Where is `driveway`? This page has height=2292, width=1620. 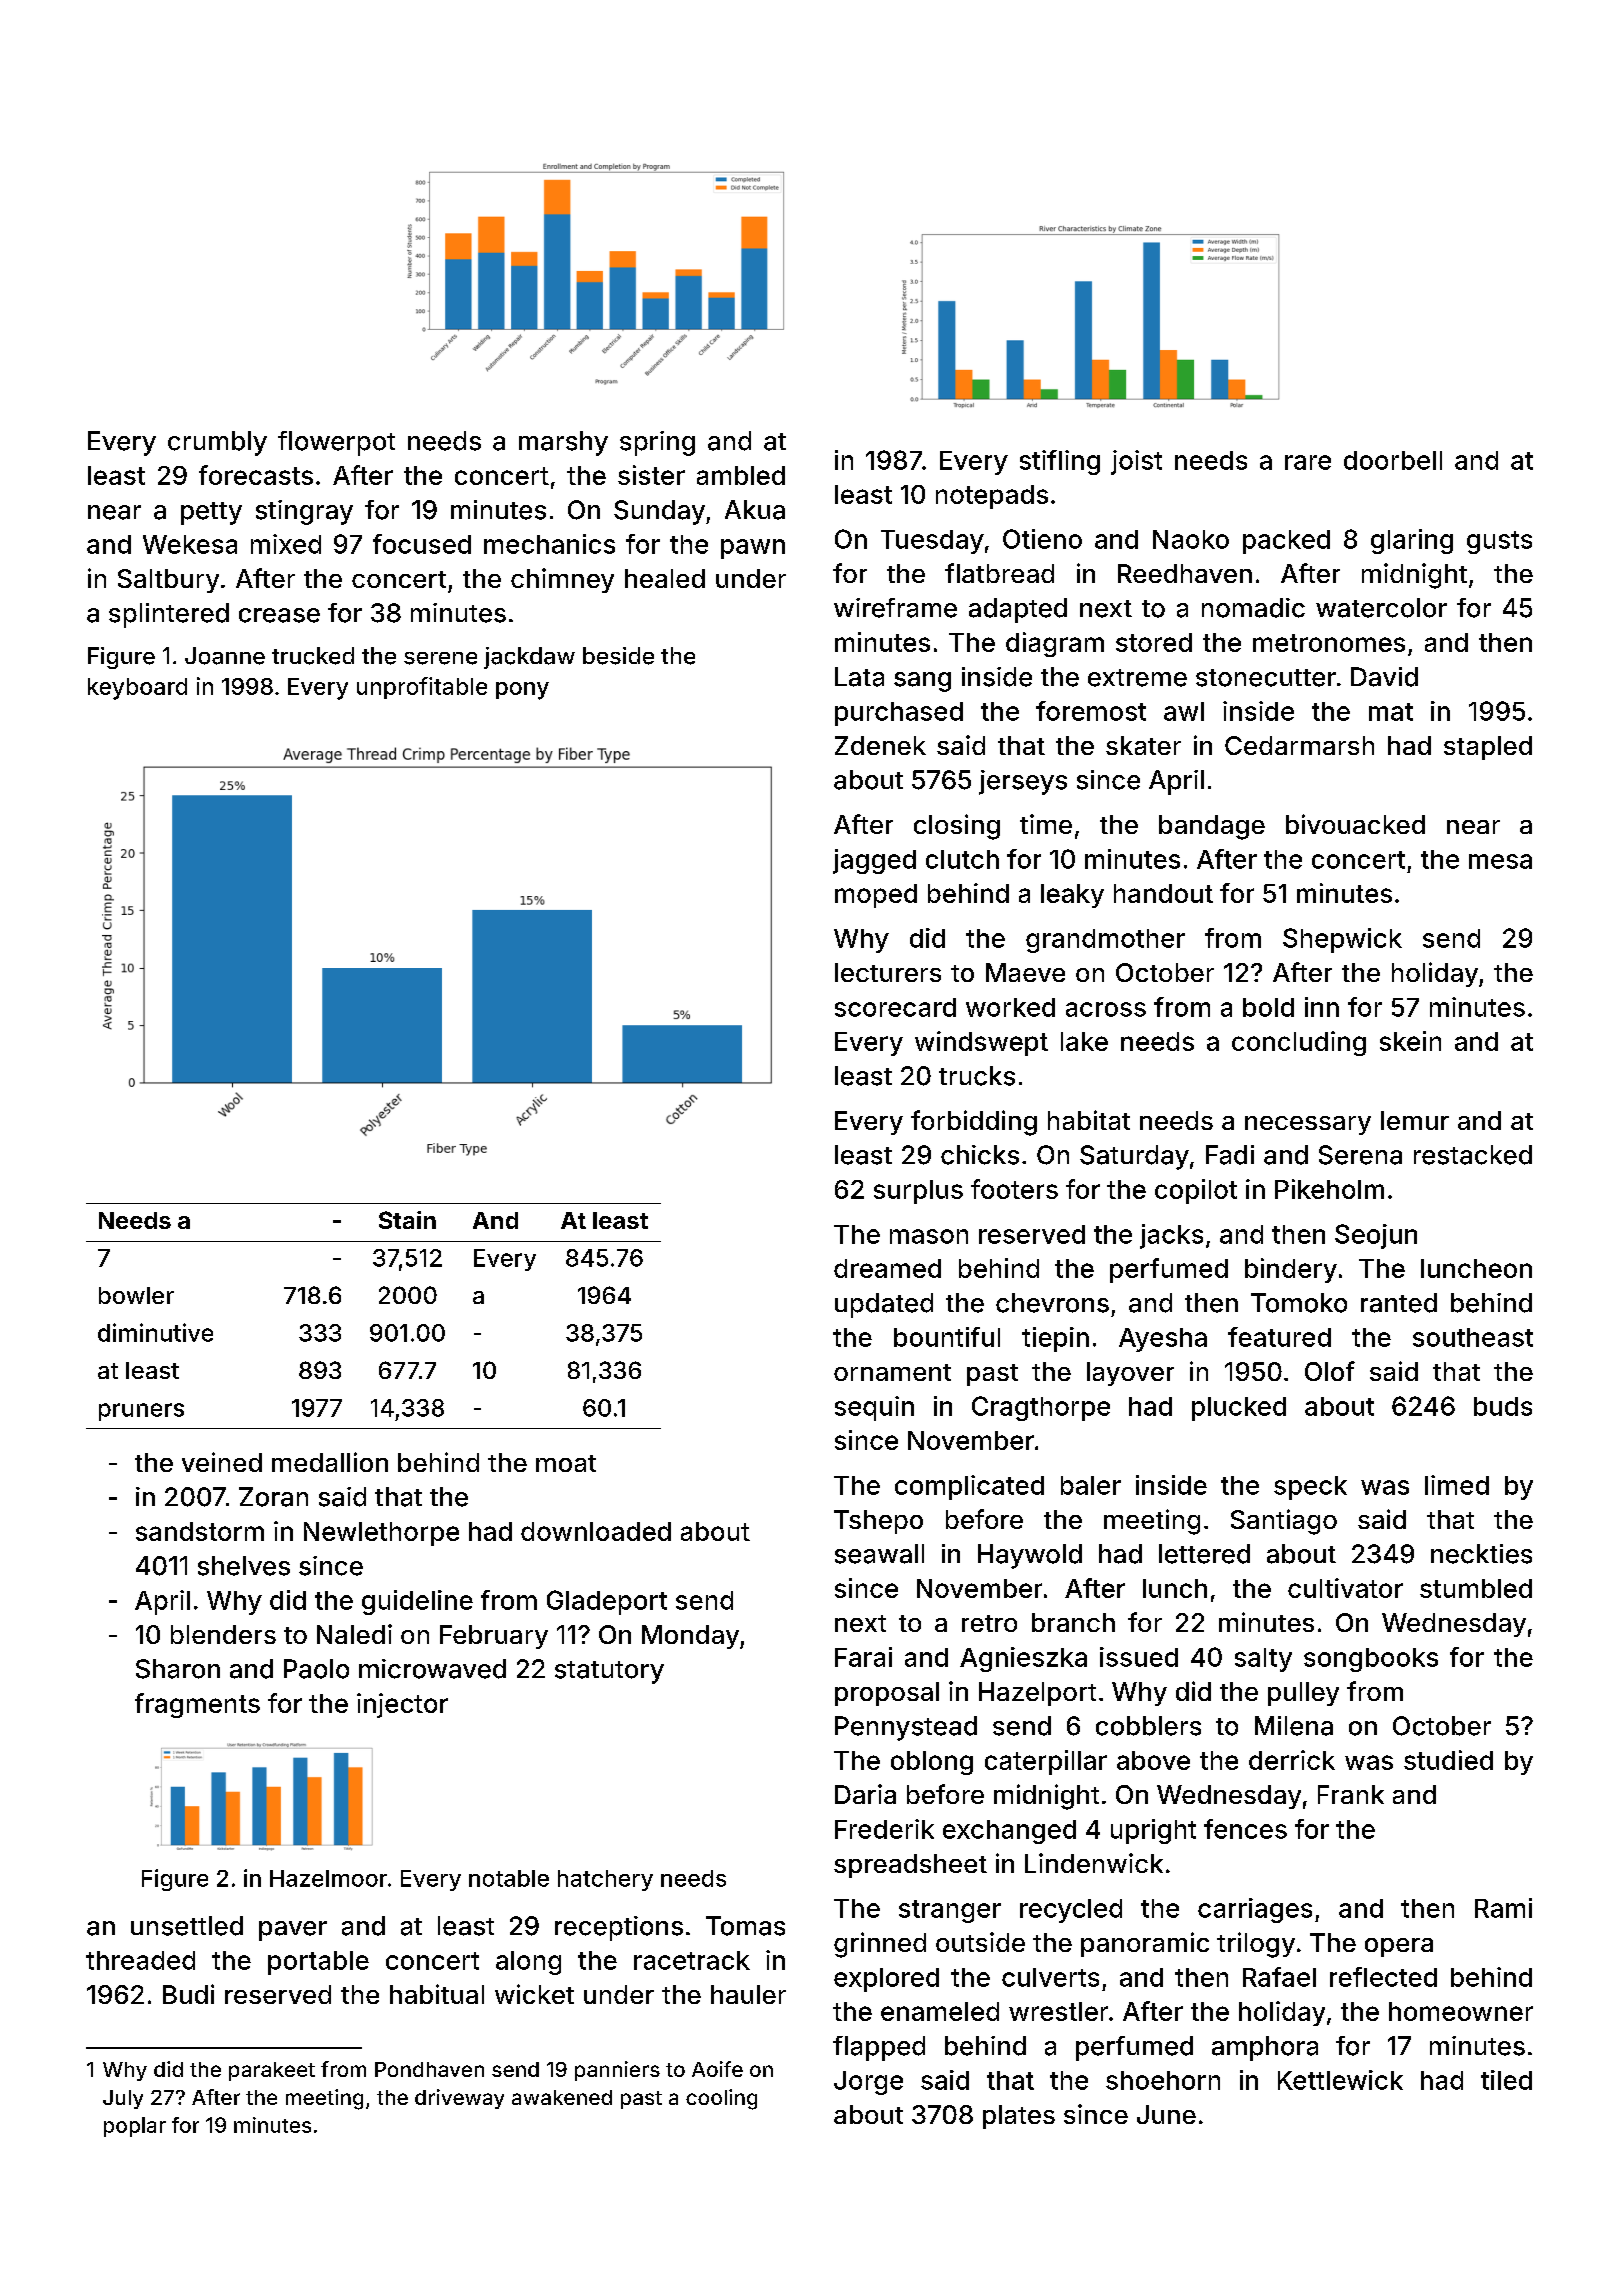
driveway is located at coordinates (459, 2099).
